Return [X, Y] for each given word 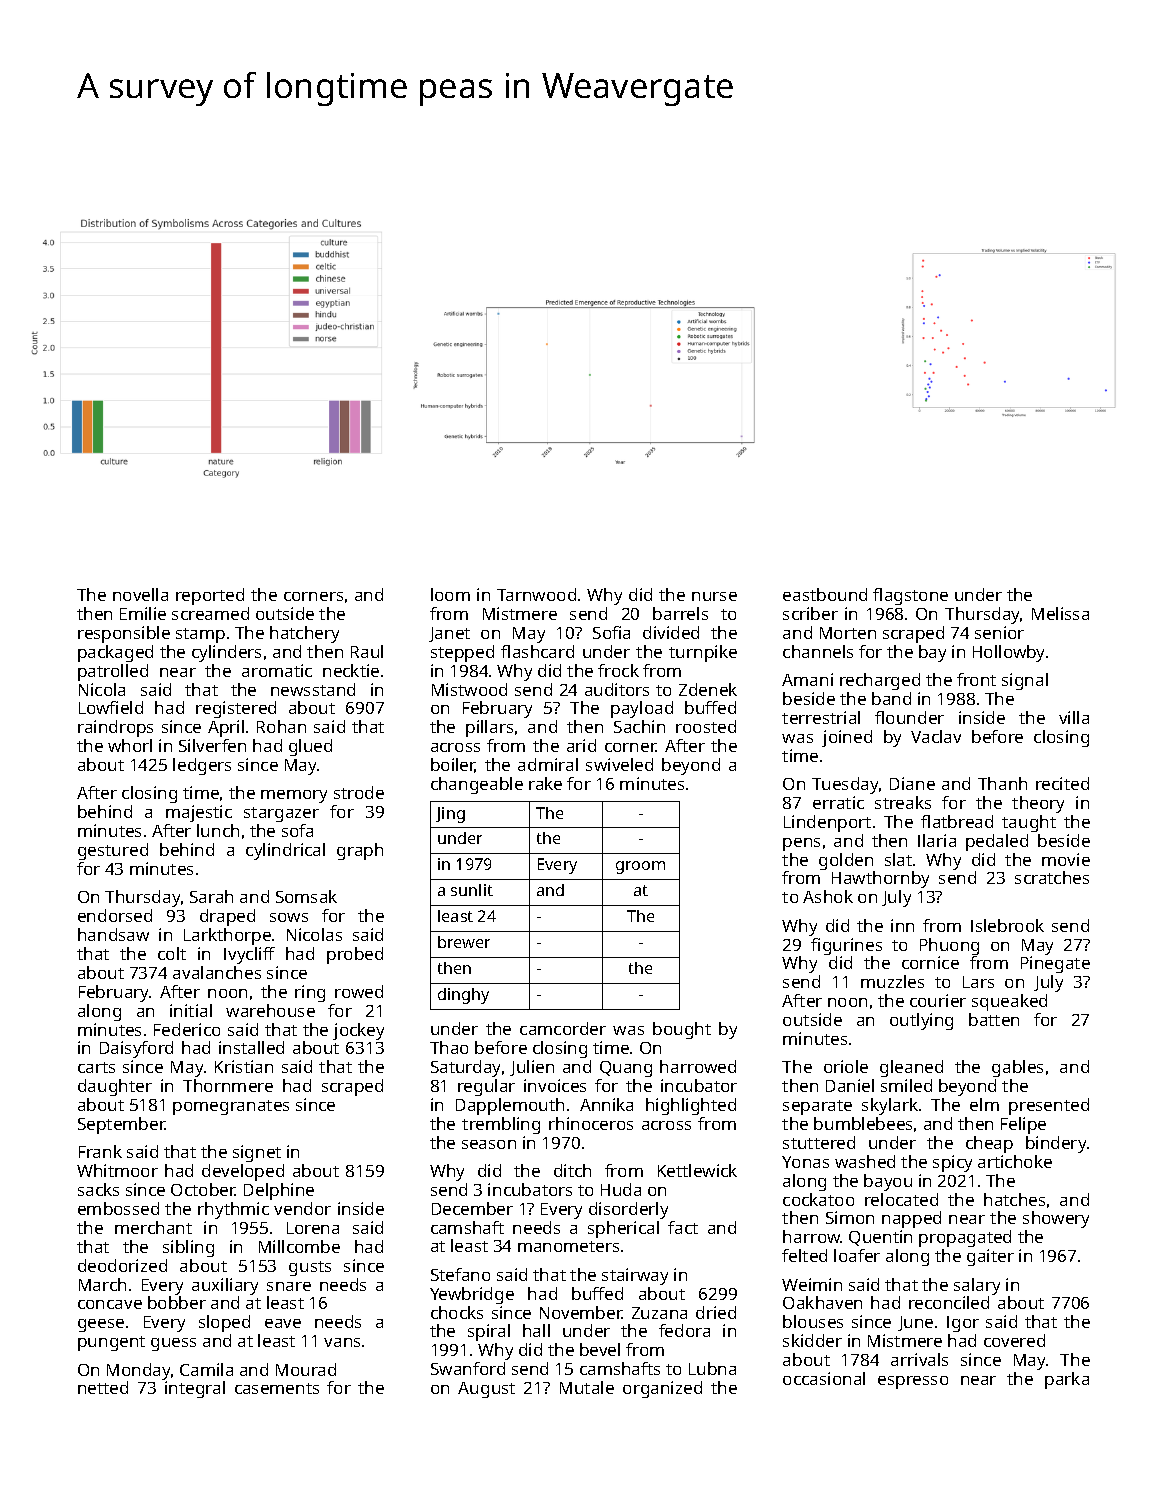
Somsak [306, 896]
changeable [477, 785]
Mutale [587, 1387]
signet [257, 1153]
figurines [846, 946]
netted [103, 1387]
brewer [464, 942]
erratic [838, 802]
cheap [989, 1144]
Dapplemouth [510, 1106]
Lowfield [111, 707]
